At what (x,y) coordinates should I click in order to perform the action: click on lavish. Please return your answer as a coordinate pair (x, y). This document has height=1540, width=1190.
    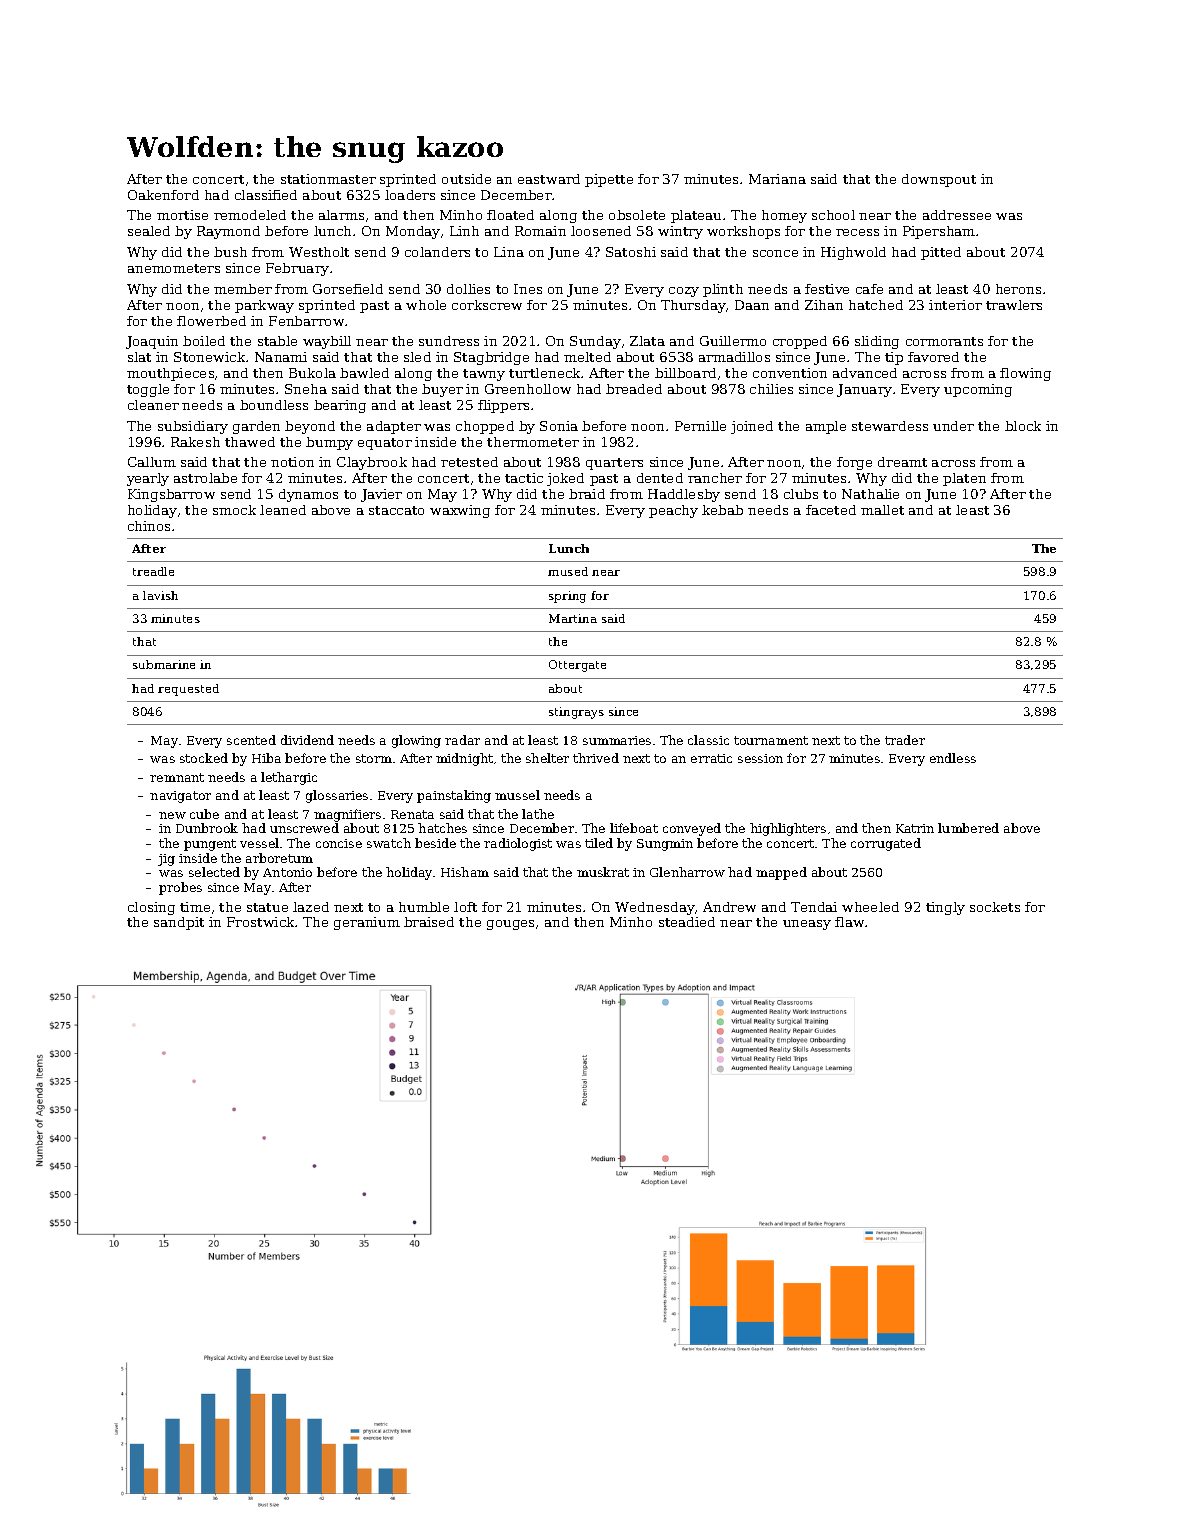
    Looking at the image, I should click on (160, 595).
